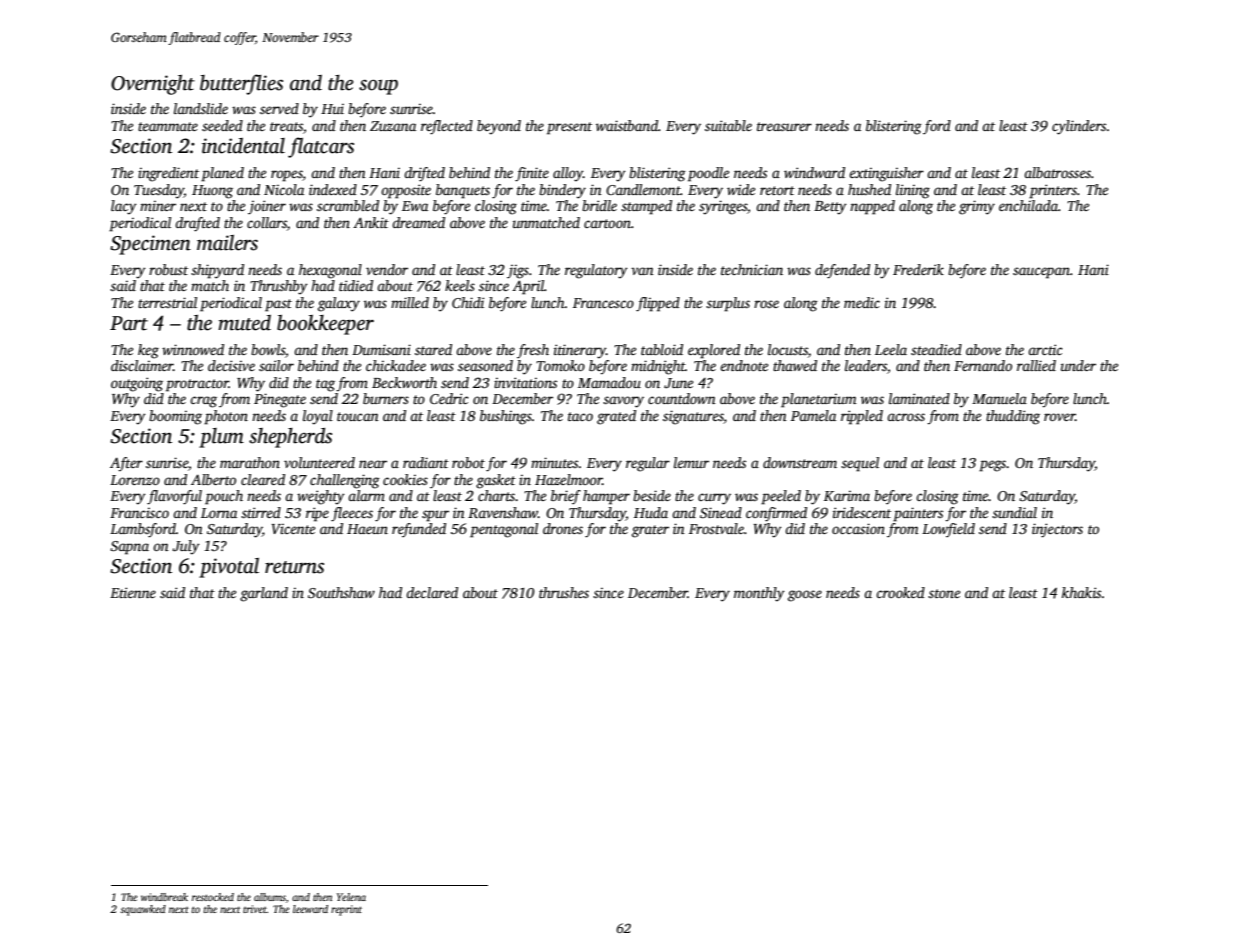 This image has height=952, width=1233. I want to click on plum, so click(221, 438).
